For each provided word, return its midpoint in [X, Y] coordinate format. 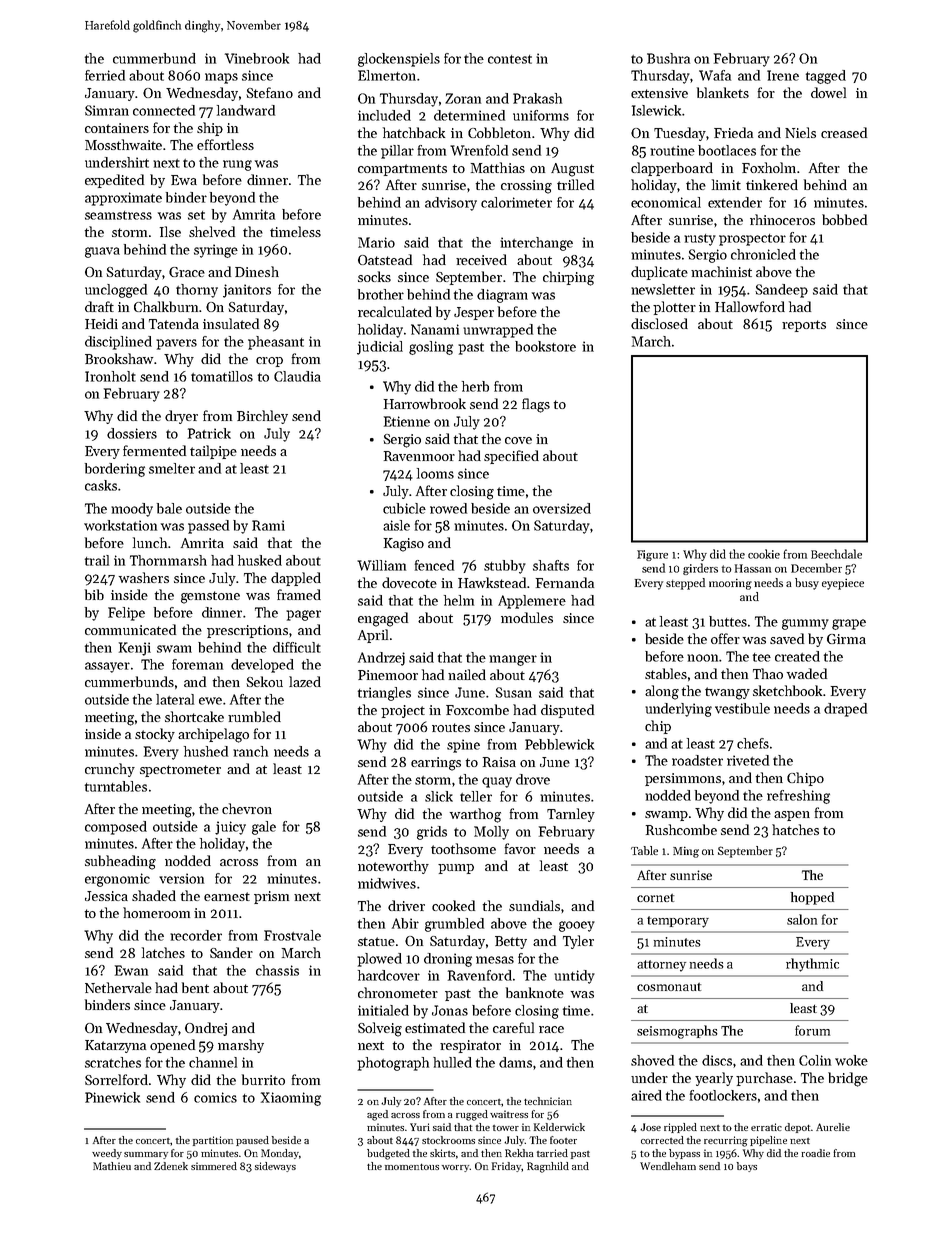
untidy [574, 977]
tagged [826, 77]
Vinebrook [257, 58]
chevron [247, 808]
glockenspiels [399, 60]
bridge [848, 1079]
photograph [393, 1064]
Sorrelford [116, 1079]
